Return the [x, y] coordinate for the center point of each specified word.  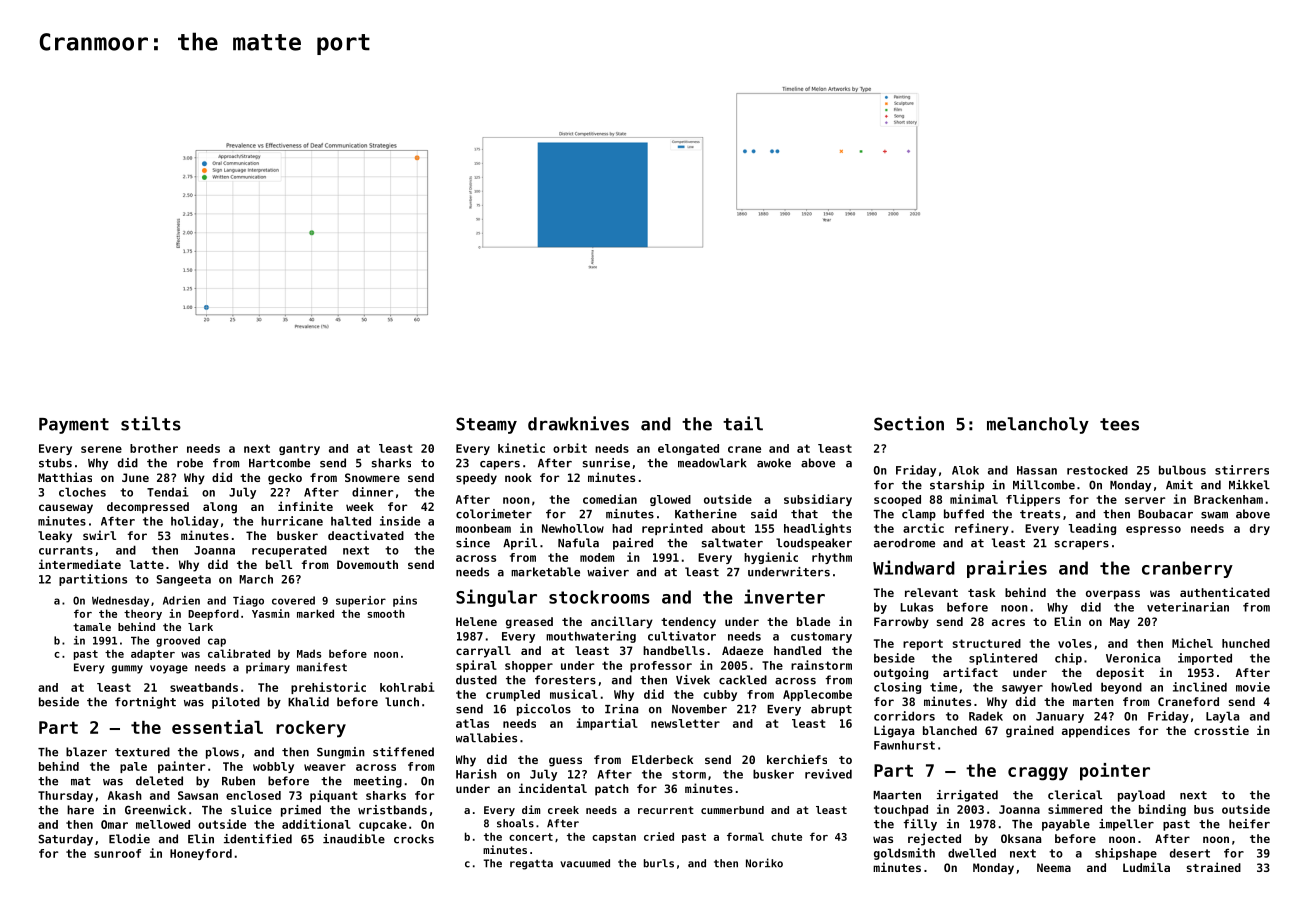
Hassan [1037, 470]
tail [743, 423]
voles [1075, 643]
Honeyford [201, 854]
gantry [299, 449]
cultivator [682, 636]
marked [315, 613]
